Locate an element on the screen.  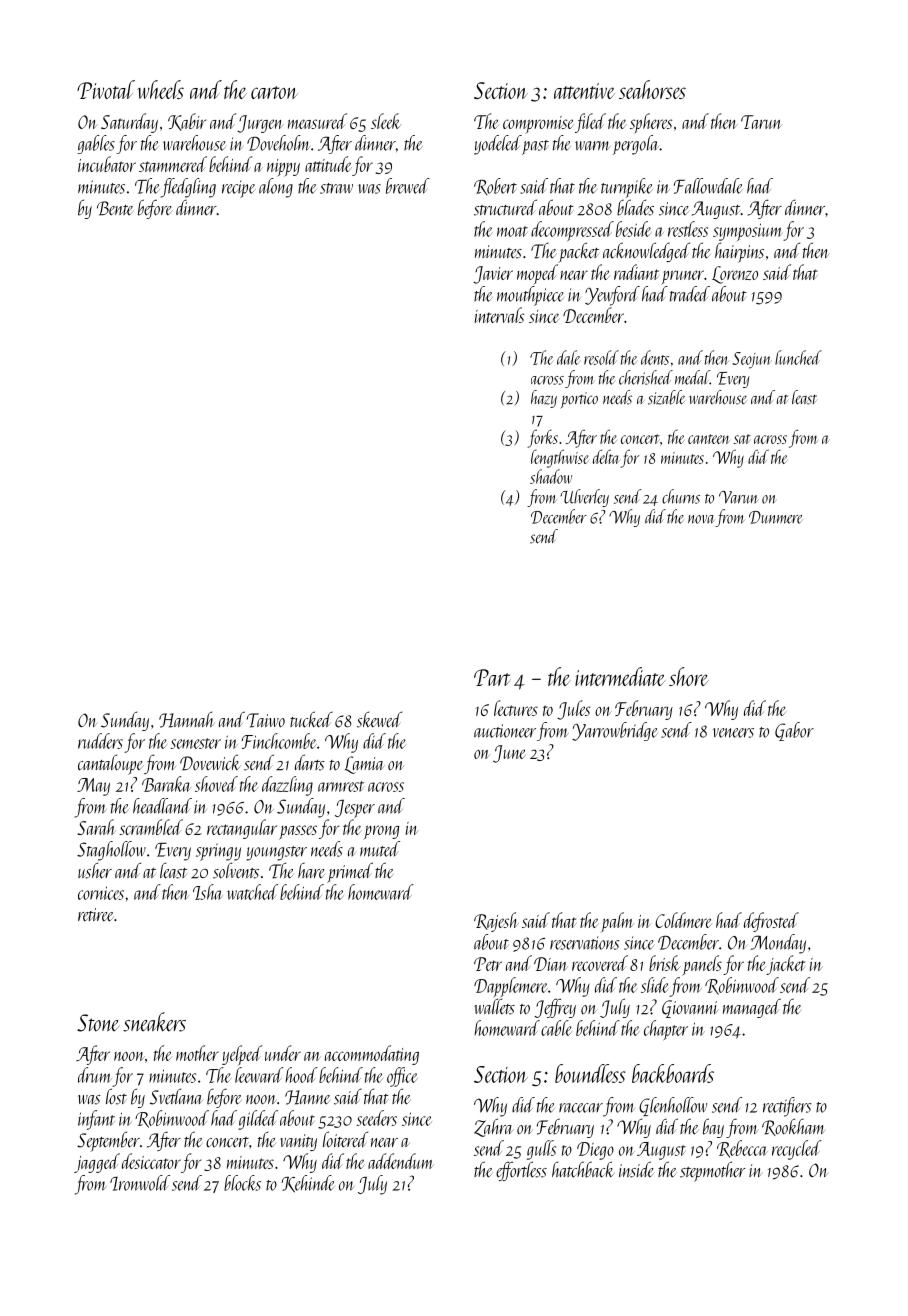
Gabor is located at coordinates (794, 731).
